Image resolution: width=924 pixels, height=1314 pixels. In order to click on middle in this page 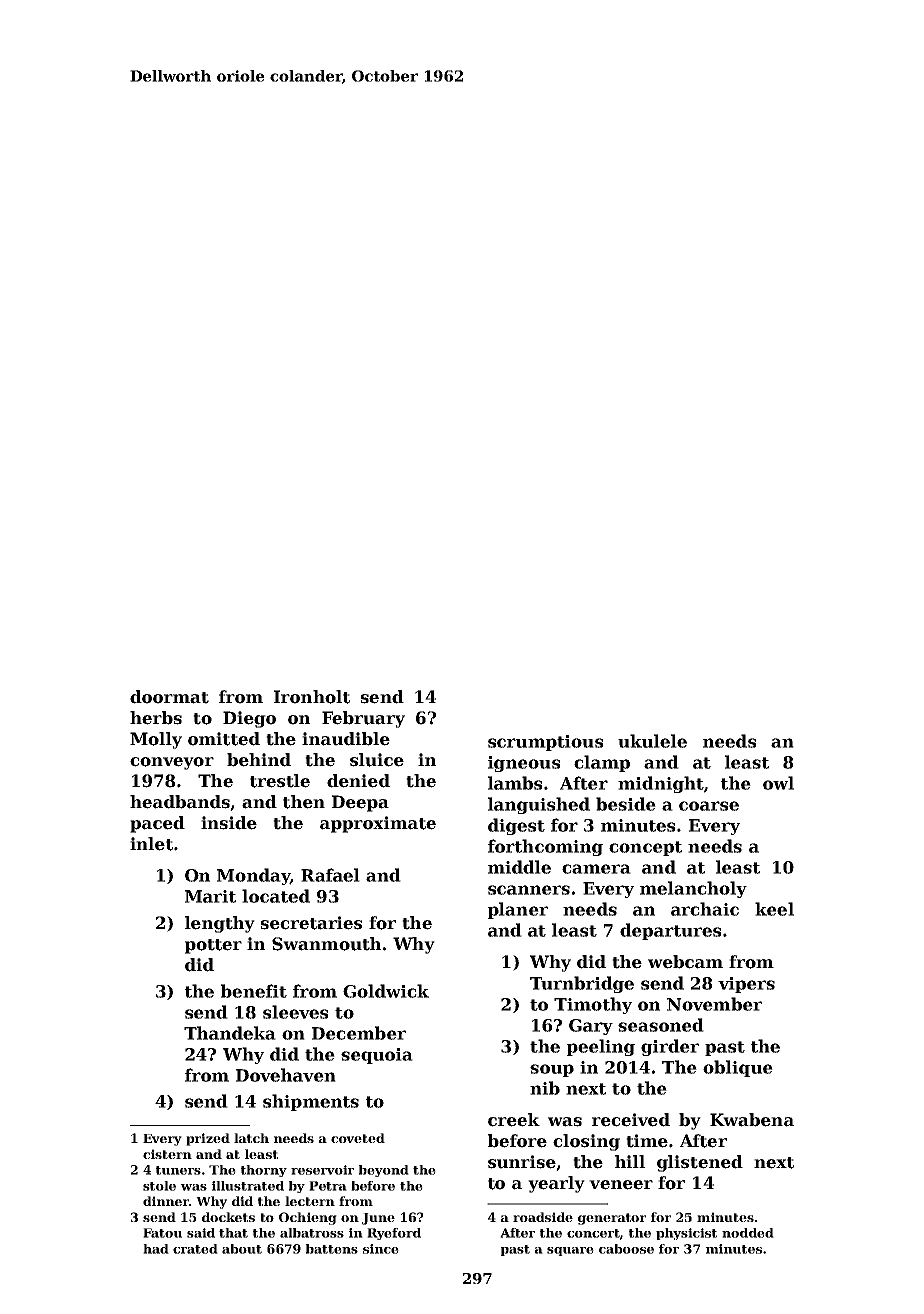, I will do `click(519, 867)`.
